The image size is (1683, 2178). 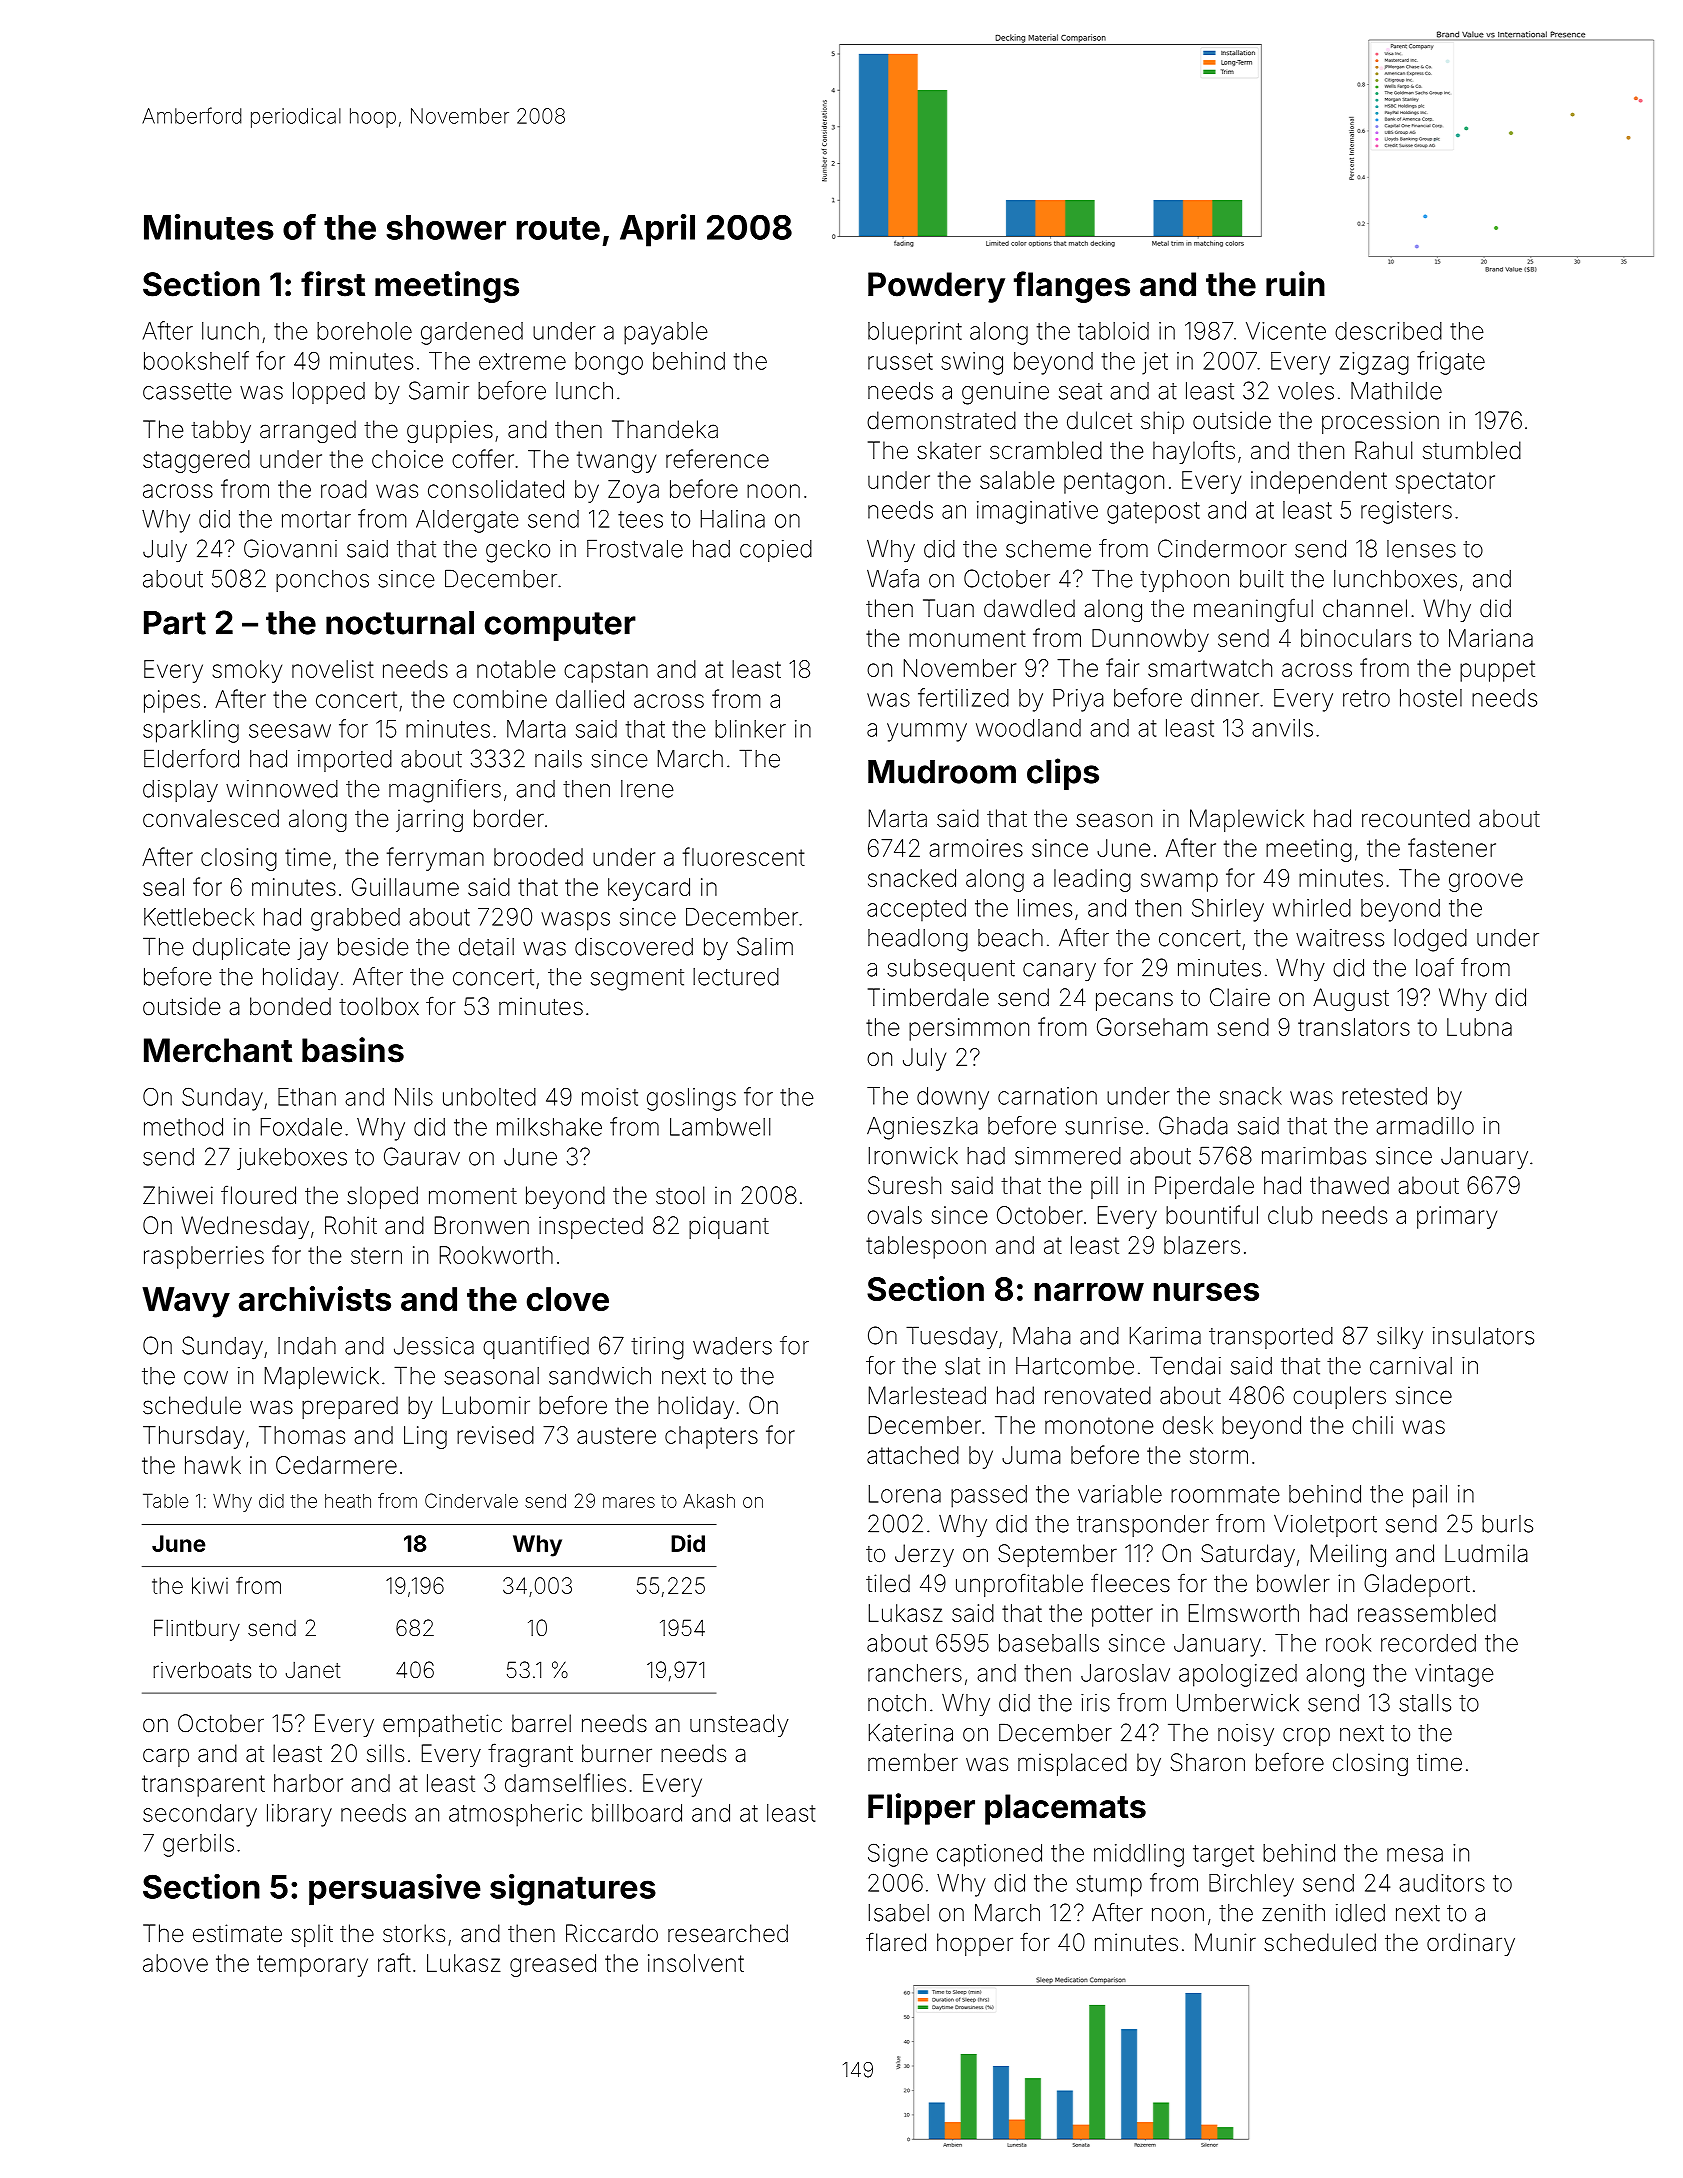 What do you see at coordinates (308, 1783) in the screenshot?
I see `harbor` at bounding box center [308, 1783].
